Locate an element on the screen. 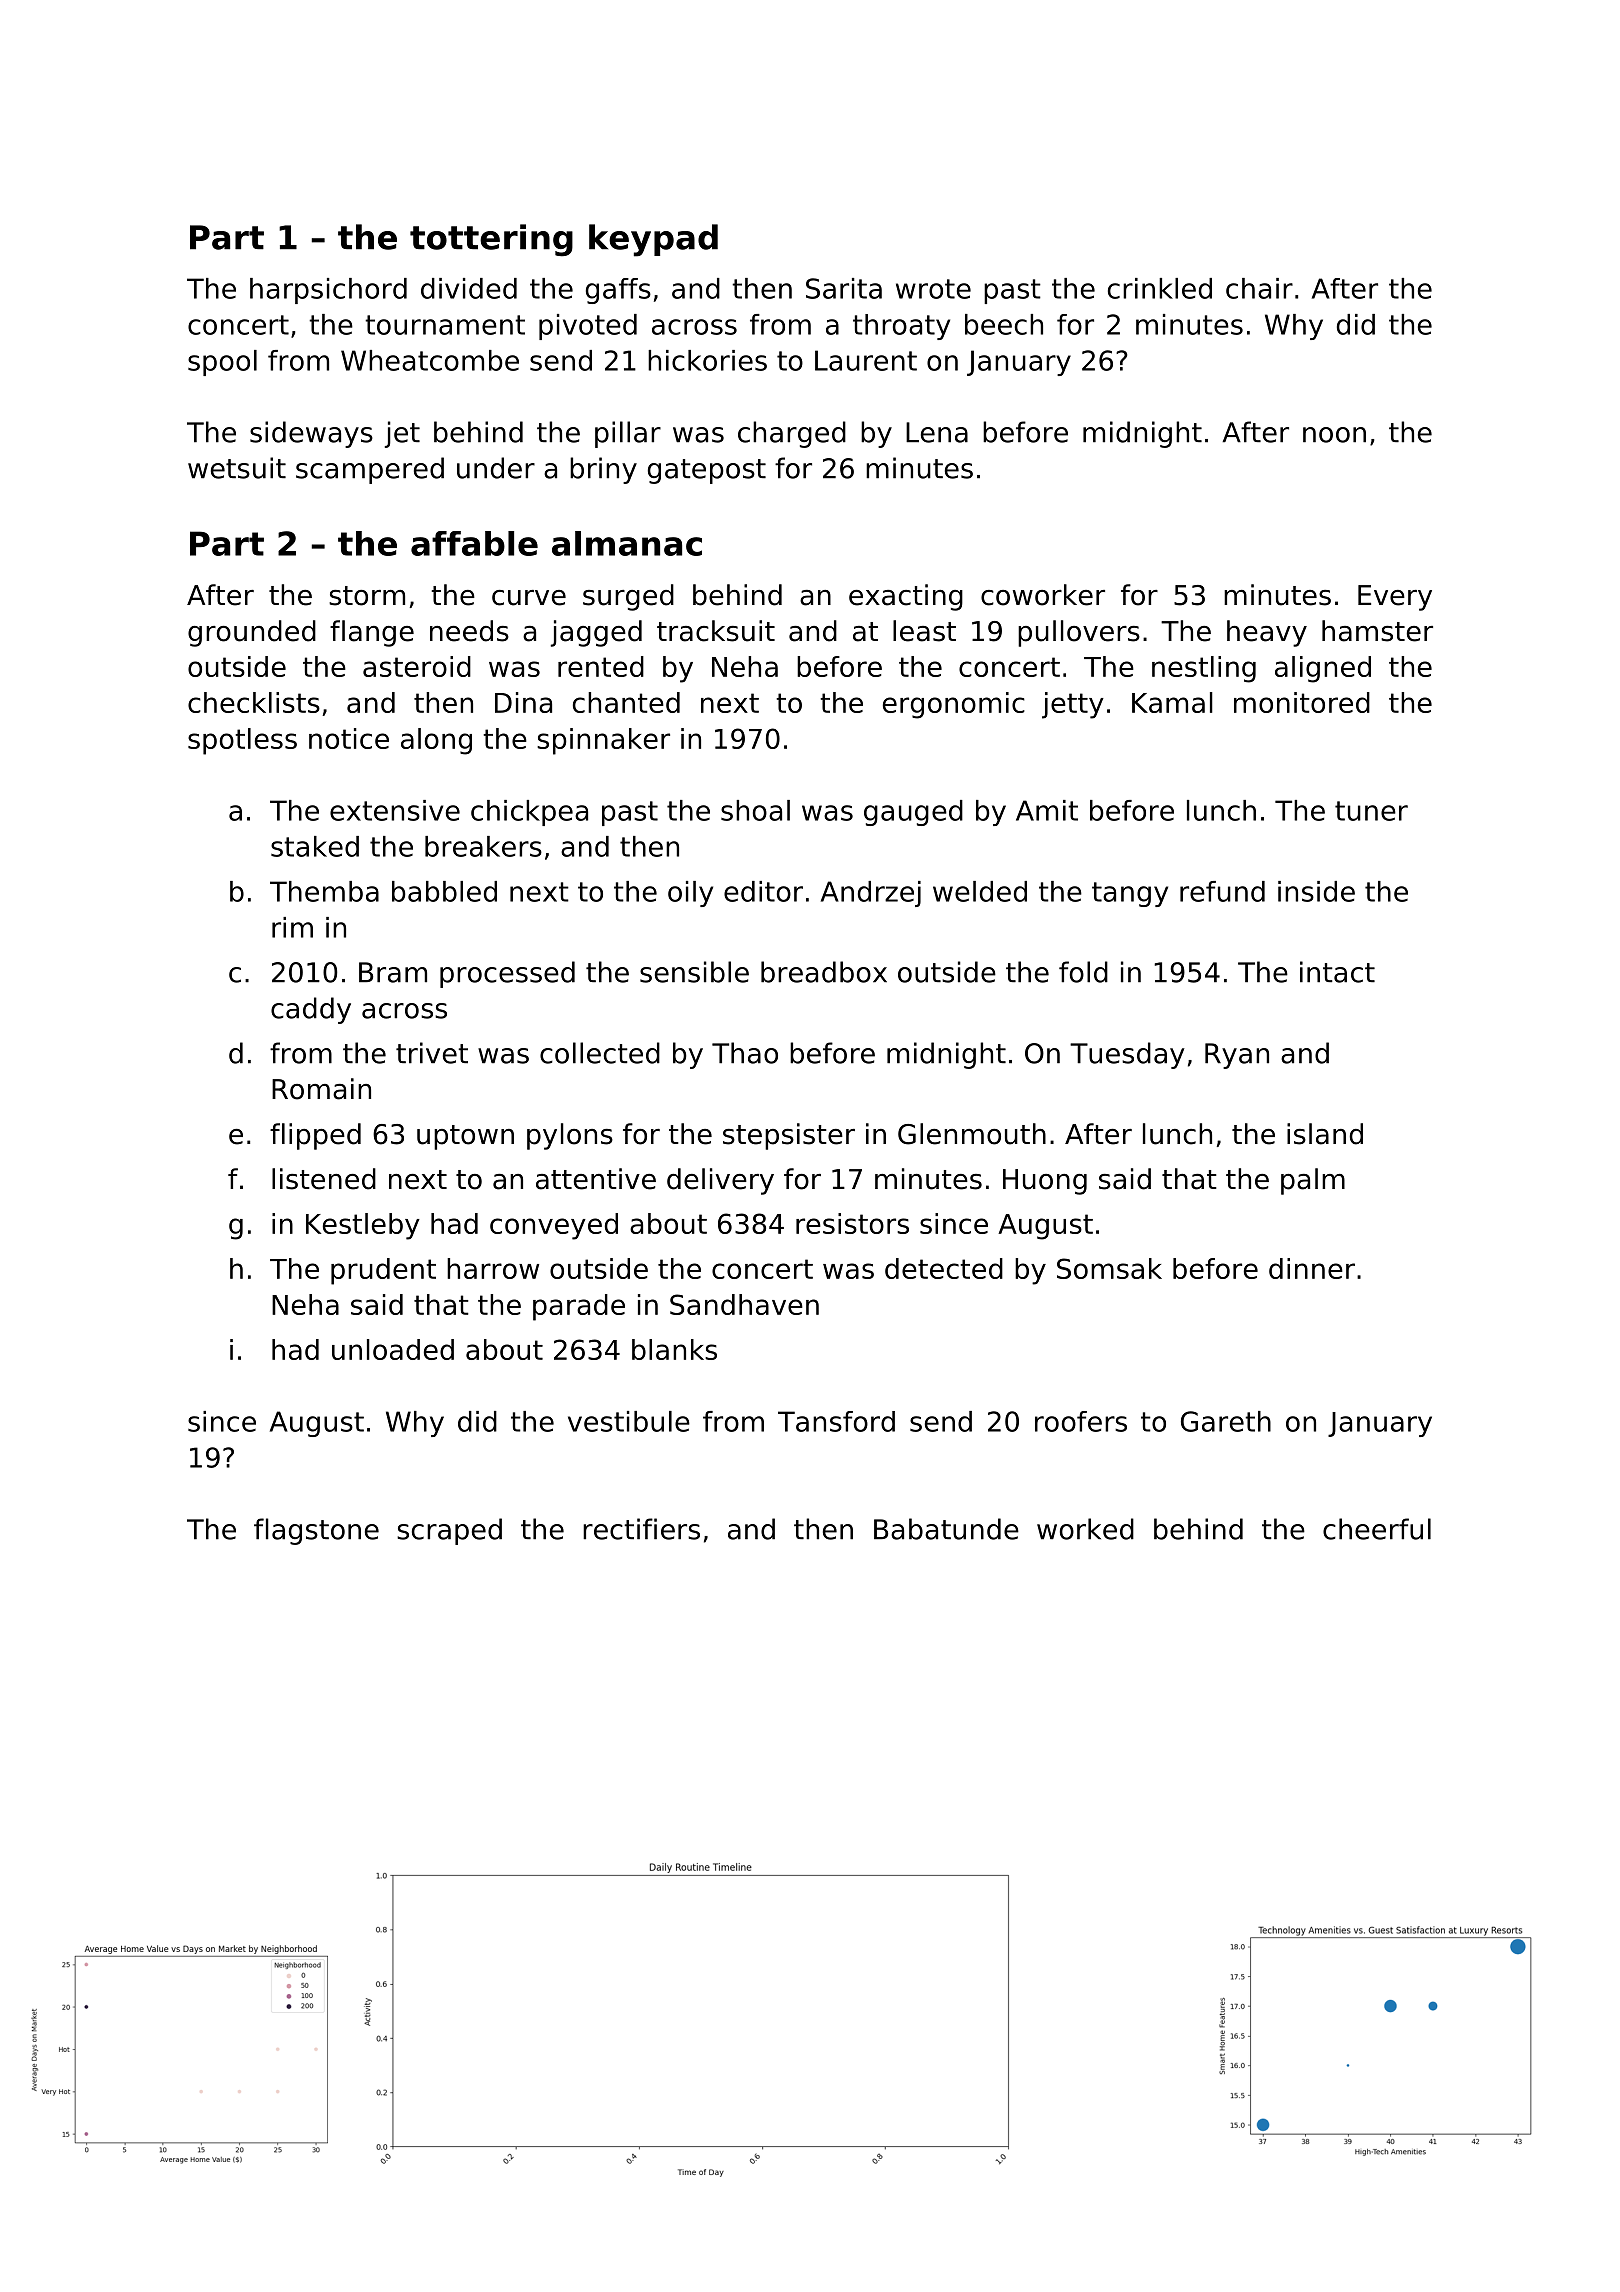 This screenshot has width=1620, height=2292. flagstone is located at coordinates (316, 1531).
